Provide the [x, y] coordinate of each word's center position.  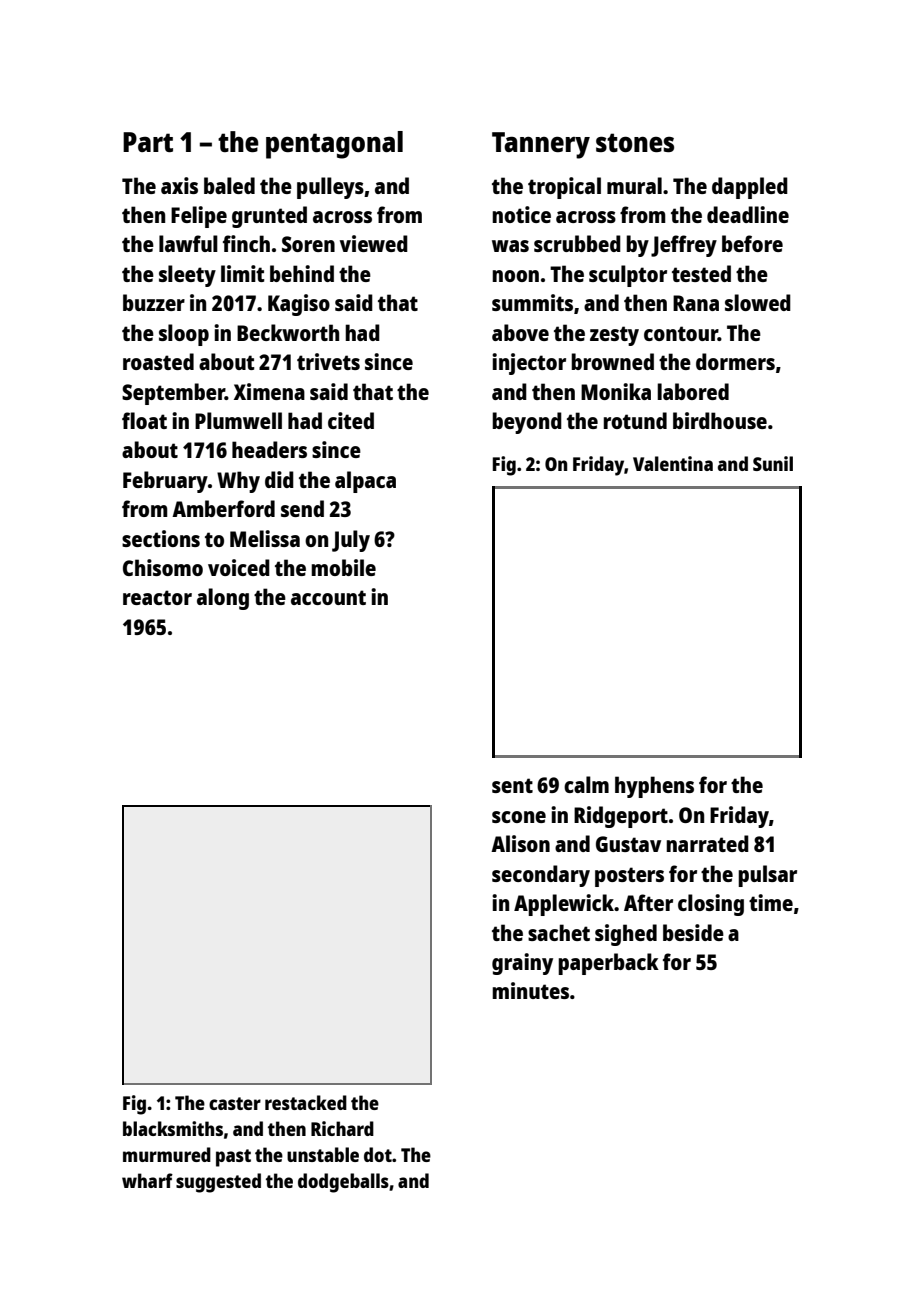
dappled [750, 188]
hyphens [654, 787]
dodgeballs [343, 1183]
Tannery [541, 145]
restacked [306, 1102]
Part [148, 142]
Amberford [223, 508]
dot [378, 1154]
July [351, 541]
